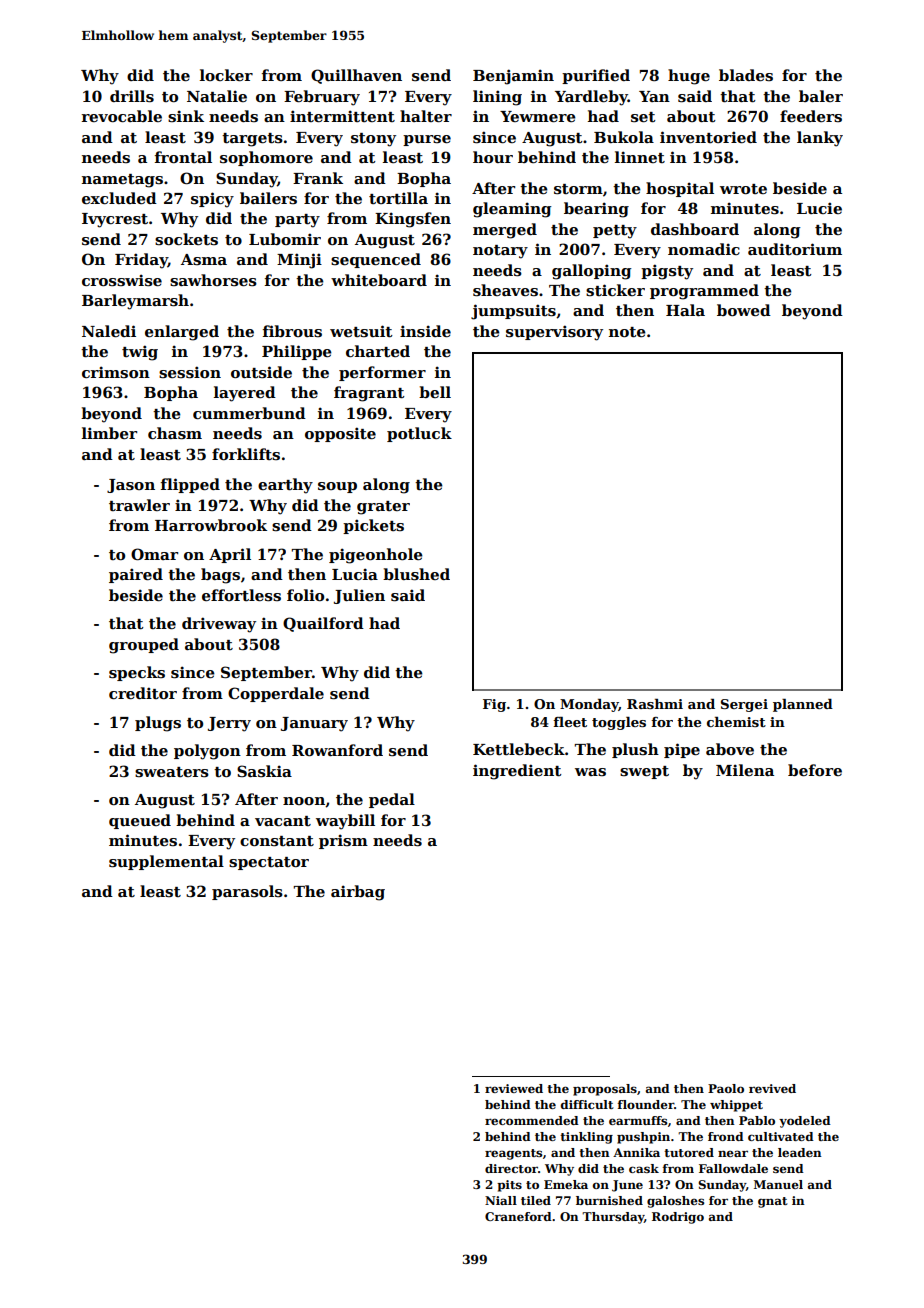  What do you see at coordinates (509, 1186) in the screenshot?
I see `pits` at bounding box center [509, 1186].
